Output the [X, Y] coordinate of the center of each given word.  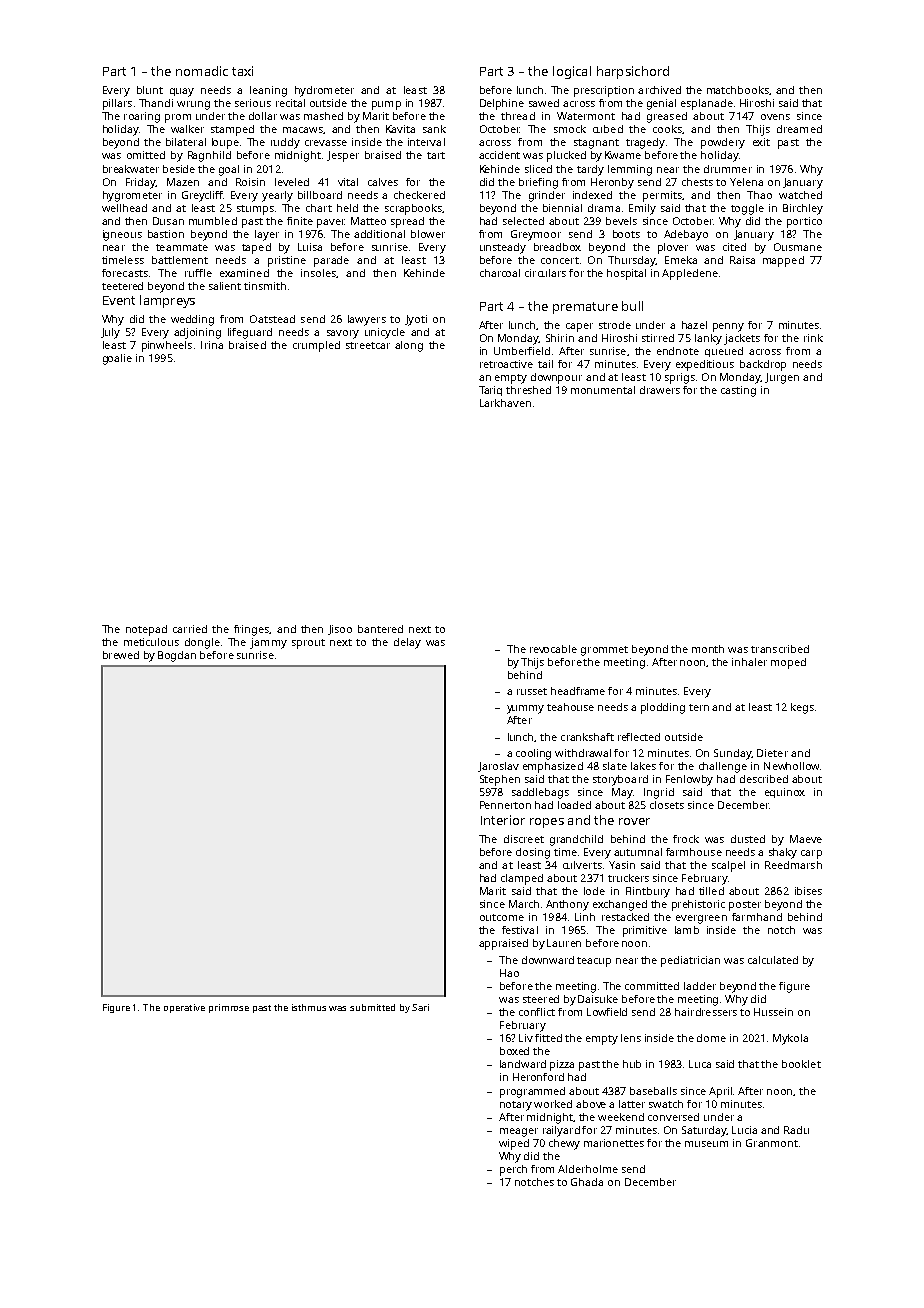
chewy [564, 1144]
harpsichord [633, 72]
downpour [556, 378]
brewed [121, 655]
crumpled [316, 346]
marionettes [614, 1143]
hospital [626, 274]
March [524, 904]
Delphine [502, 104]
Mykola [790, 1039]
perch [513, 1170]
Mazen [183, 182]
